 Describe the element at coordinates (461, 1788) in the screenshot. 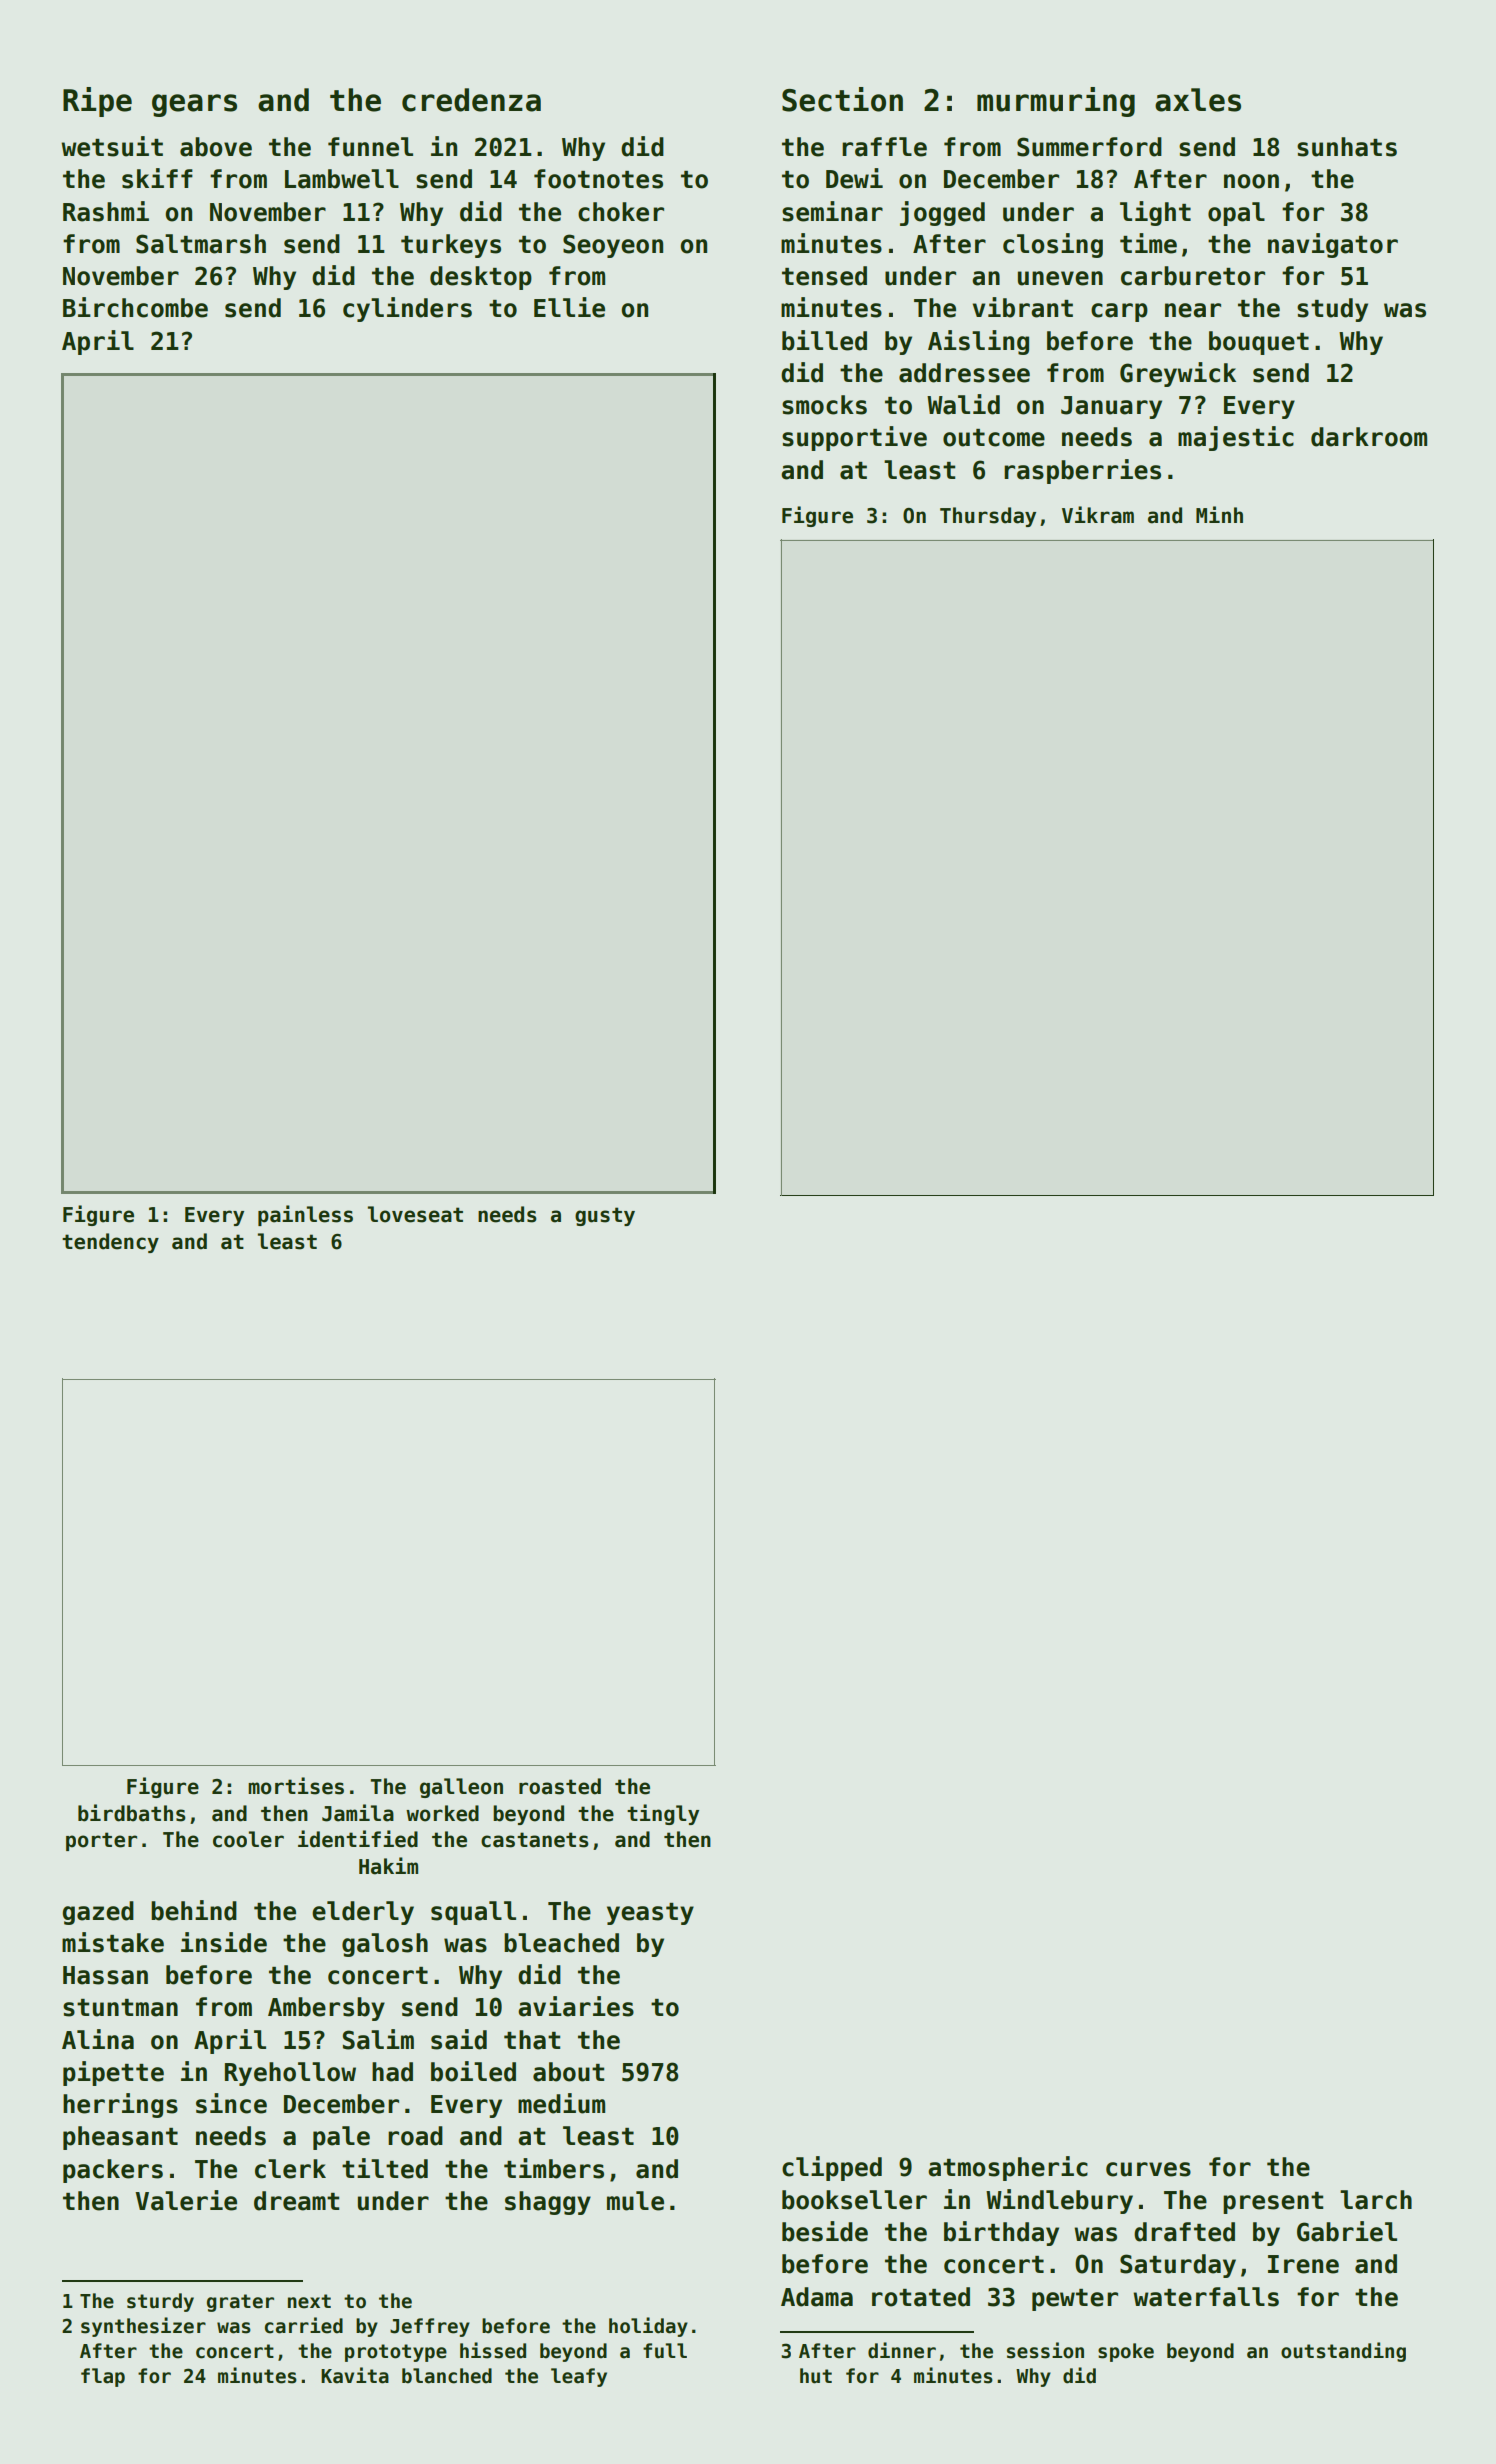

I see `galleon` at that location.
